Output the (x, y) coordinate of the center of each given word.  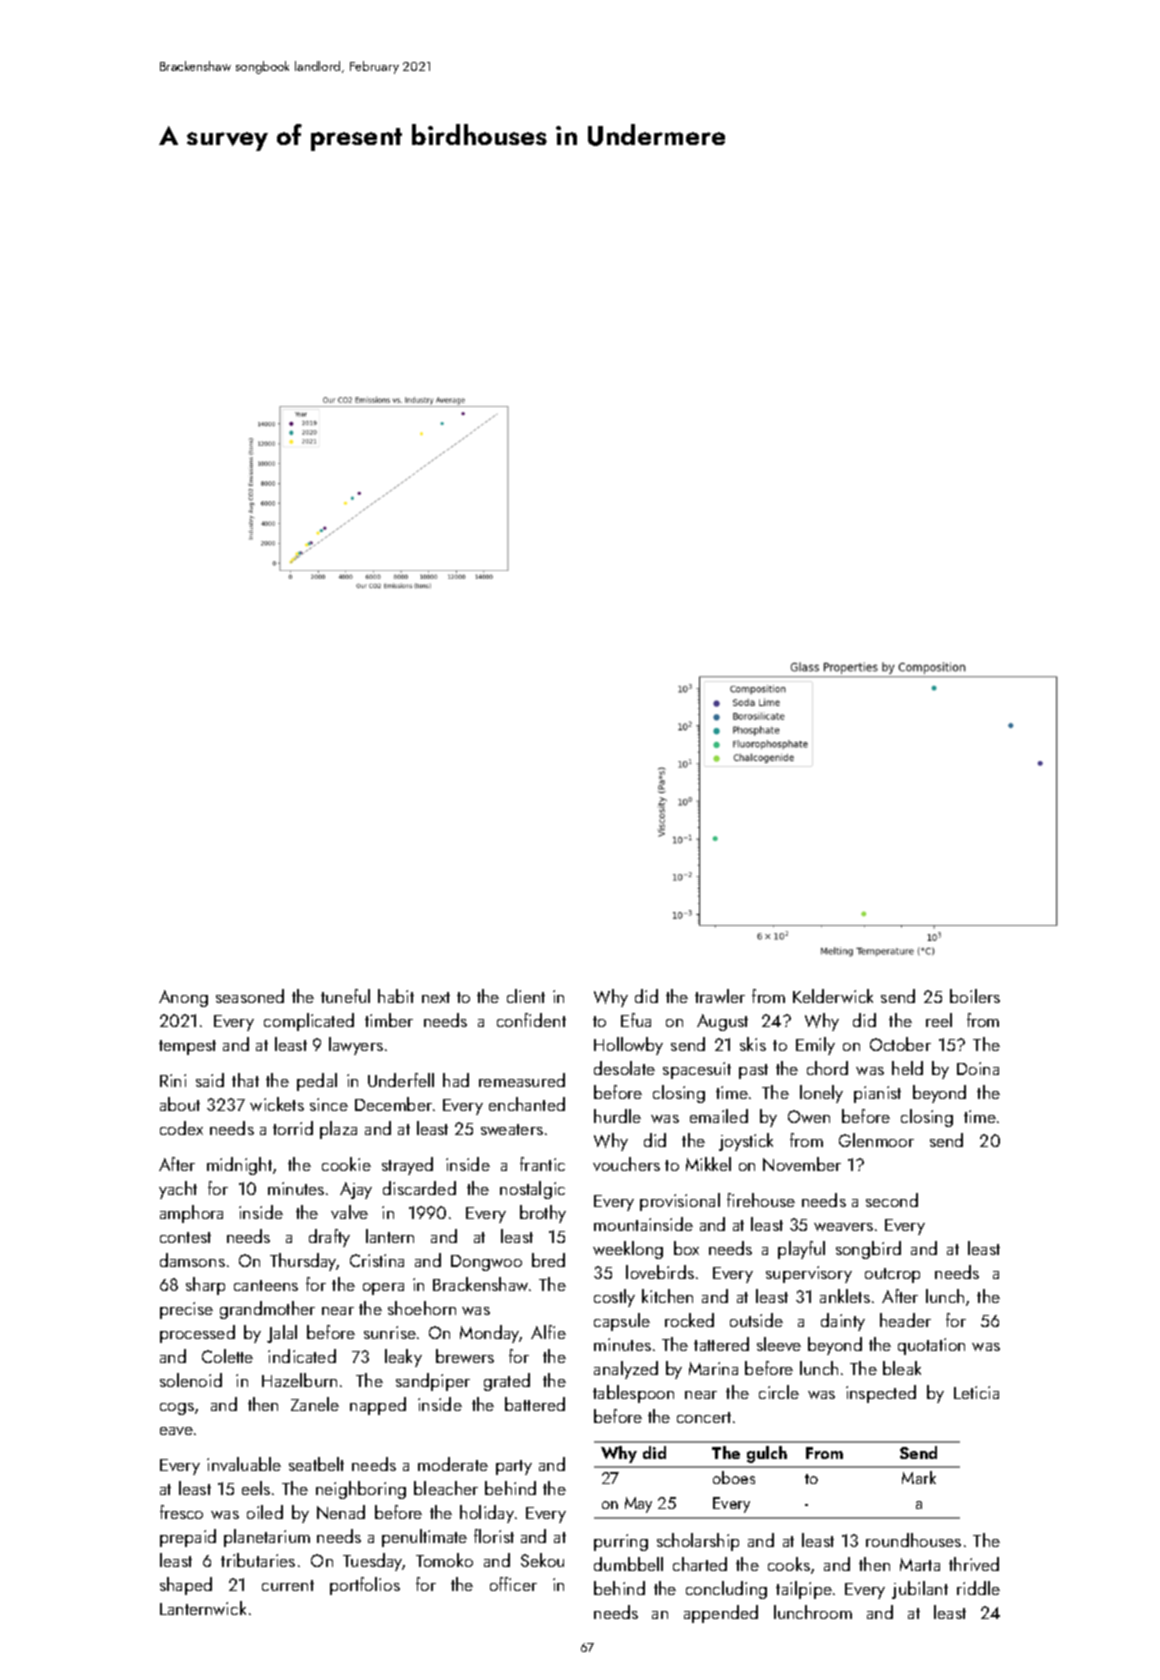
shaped (186, 1586)
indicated (302, 1356)
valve (349, 1212)
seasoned (250, 996)
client (526, 996)
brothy (543, 1214)
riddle (978, 1588)
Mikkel (708, 1164)
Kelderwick (833, 996)
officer (513, 1584)
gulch (767, 1454)
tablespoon (633, 1394)
